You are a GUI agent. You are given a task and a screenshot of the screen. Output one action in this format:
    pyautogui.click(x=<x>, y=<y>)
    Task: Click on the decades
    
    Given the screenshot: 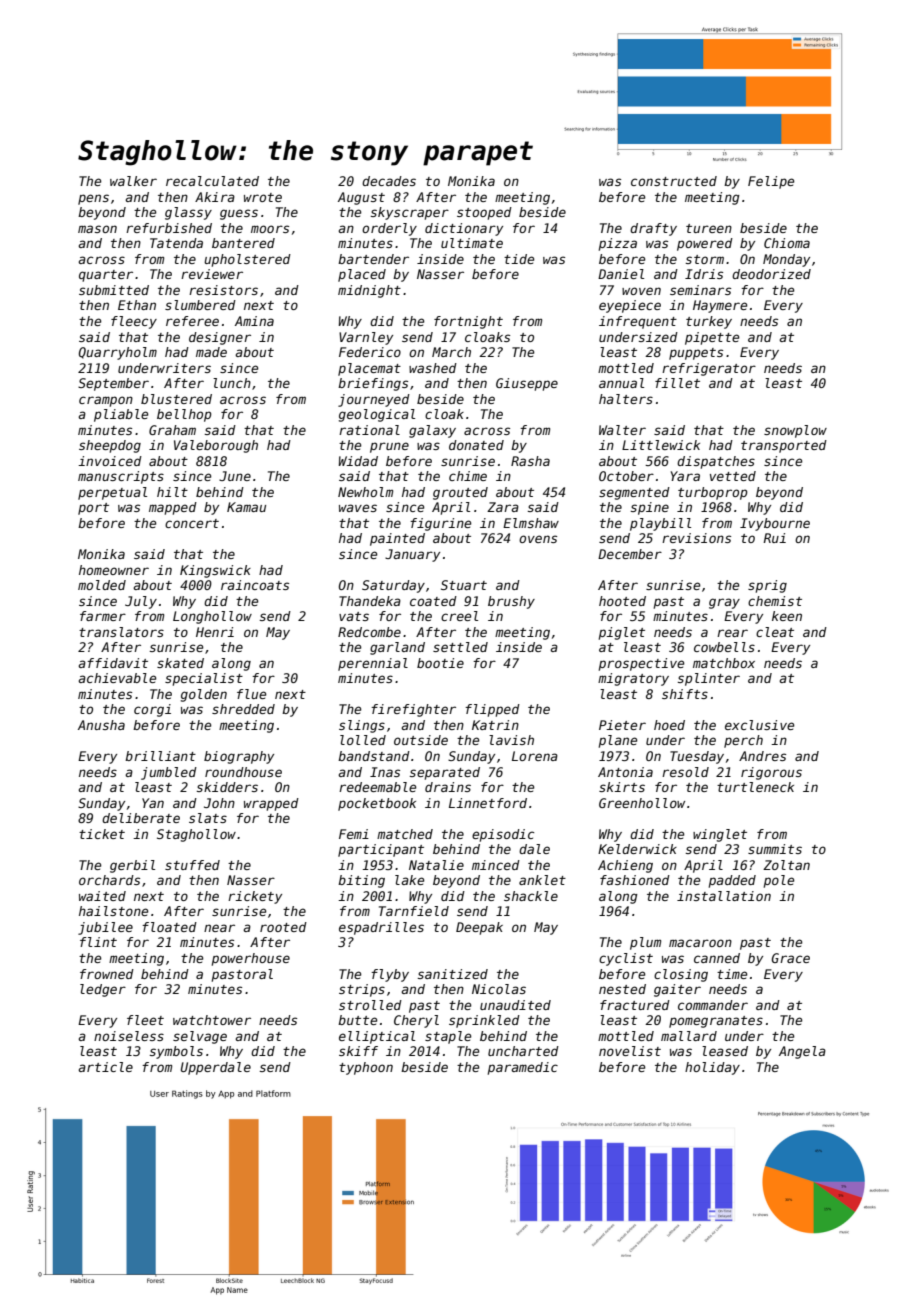 What is the action you would take?
    pyautogui.click(x=389, y=181)
